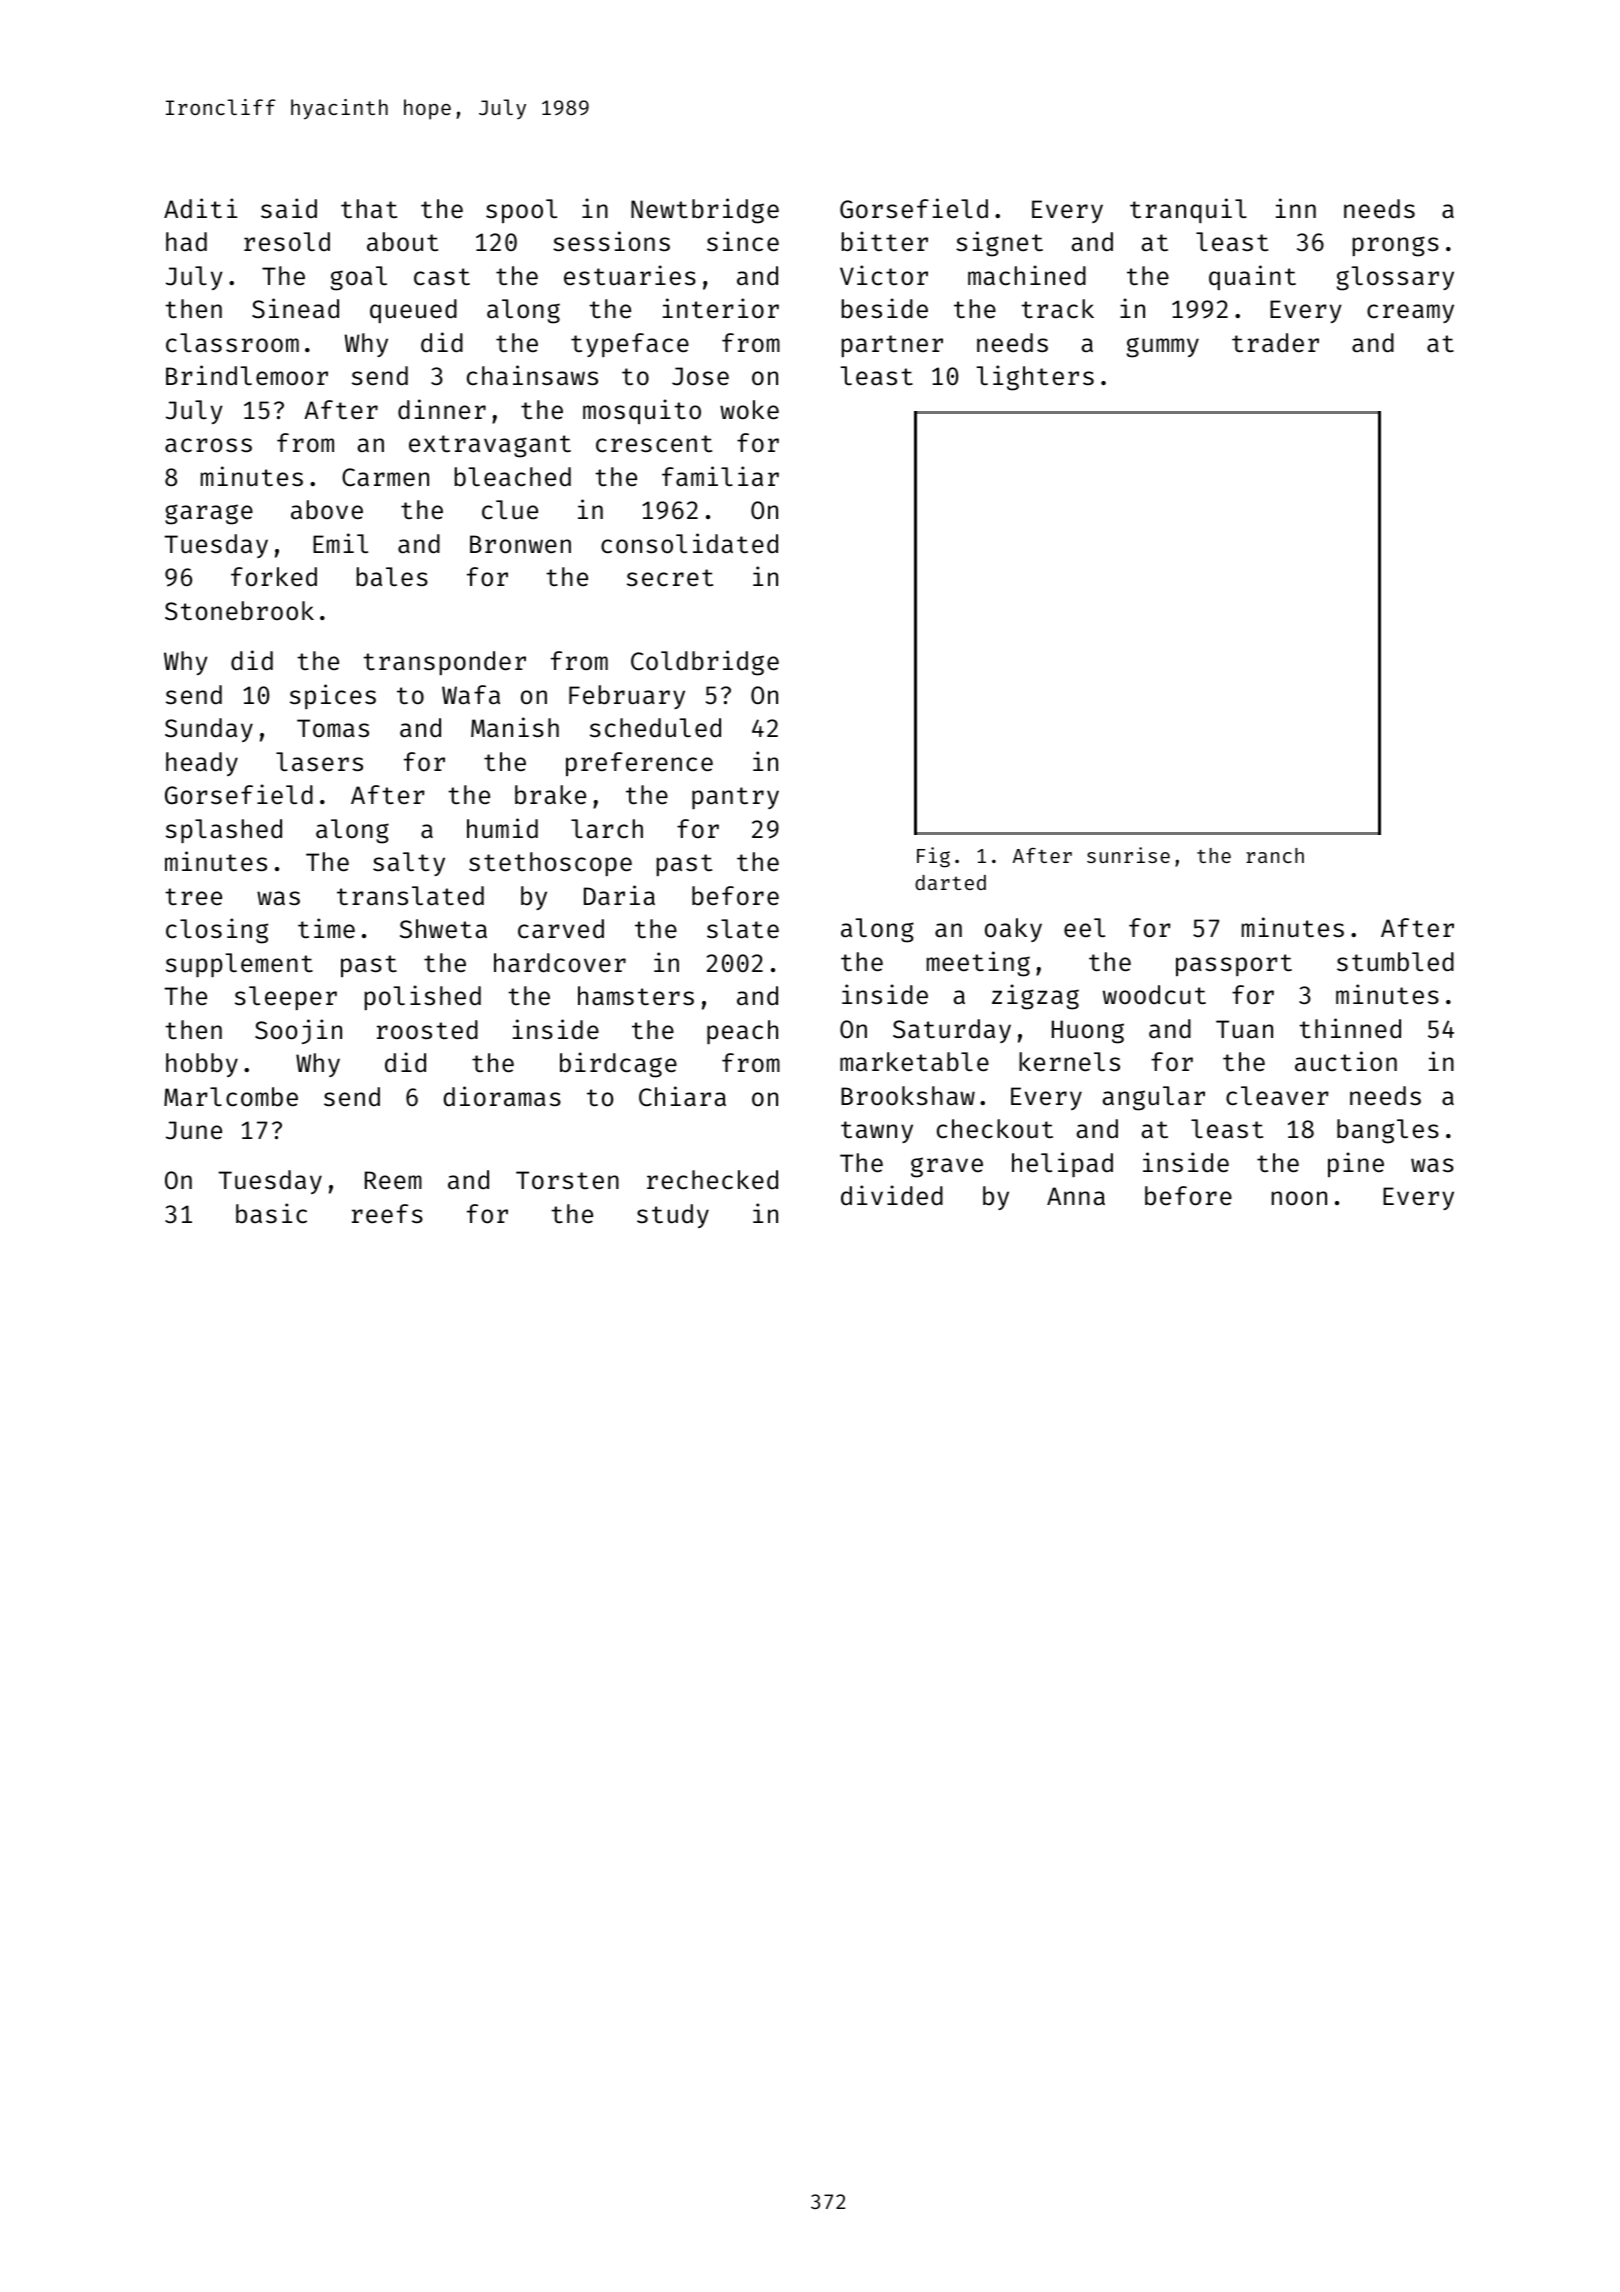 The height and width of the screenshot is (2292, 1620). I want to click on queued, so click(413, 311).
